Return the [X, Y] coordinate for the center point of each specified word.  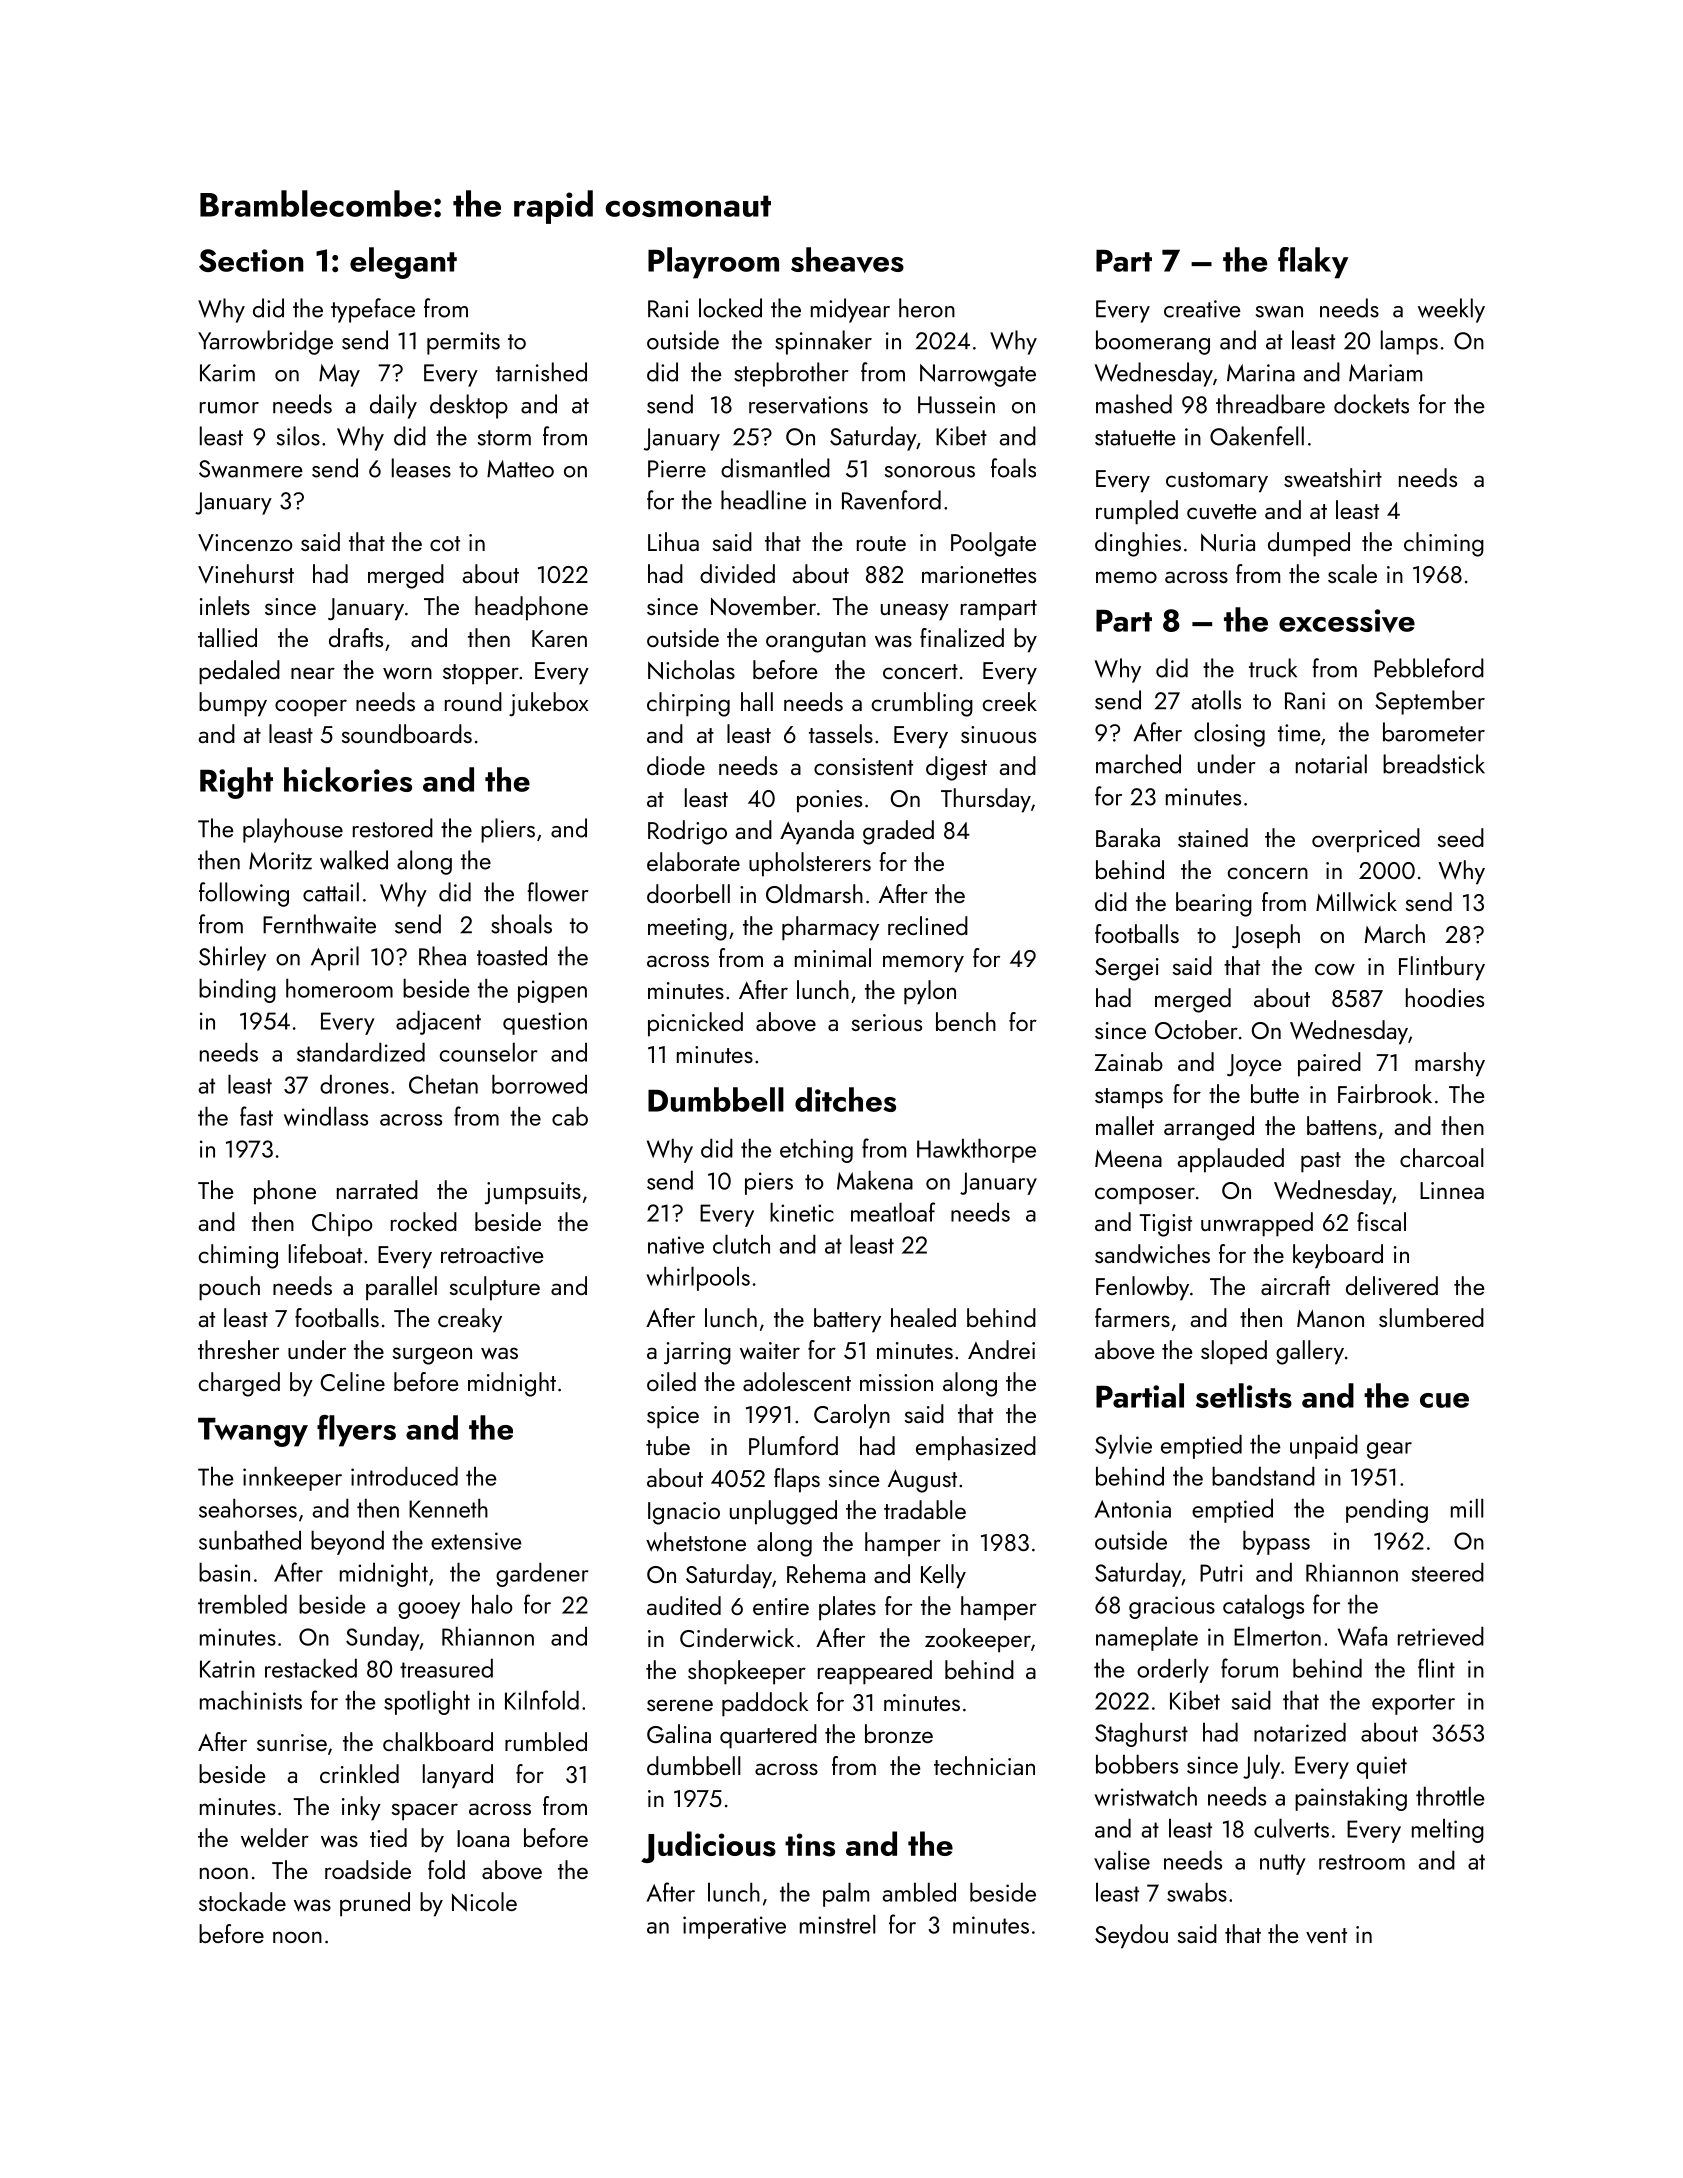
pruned [375, 1904]
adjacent [438, 1022]
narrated [377, 1189]
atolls [1216, 700]
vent [1326, 1936]
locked [730, 308]
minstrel [837, 1924]
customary [1217, 482]
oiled [671, 1381]
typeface [373, 310]
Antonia [1132, 1509]
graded [898, 832]
